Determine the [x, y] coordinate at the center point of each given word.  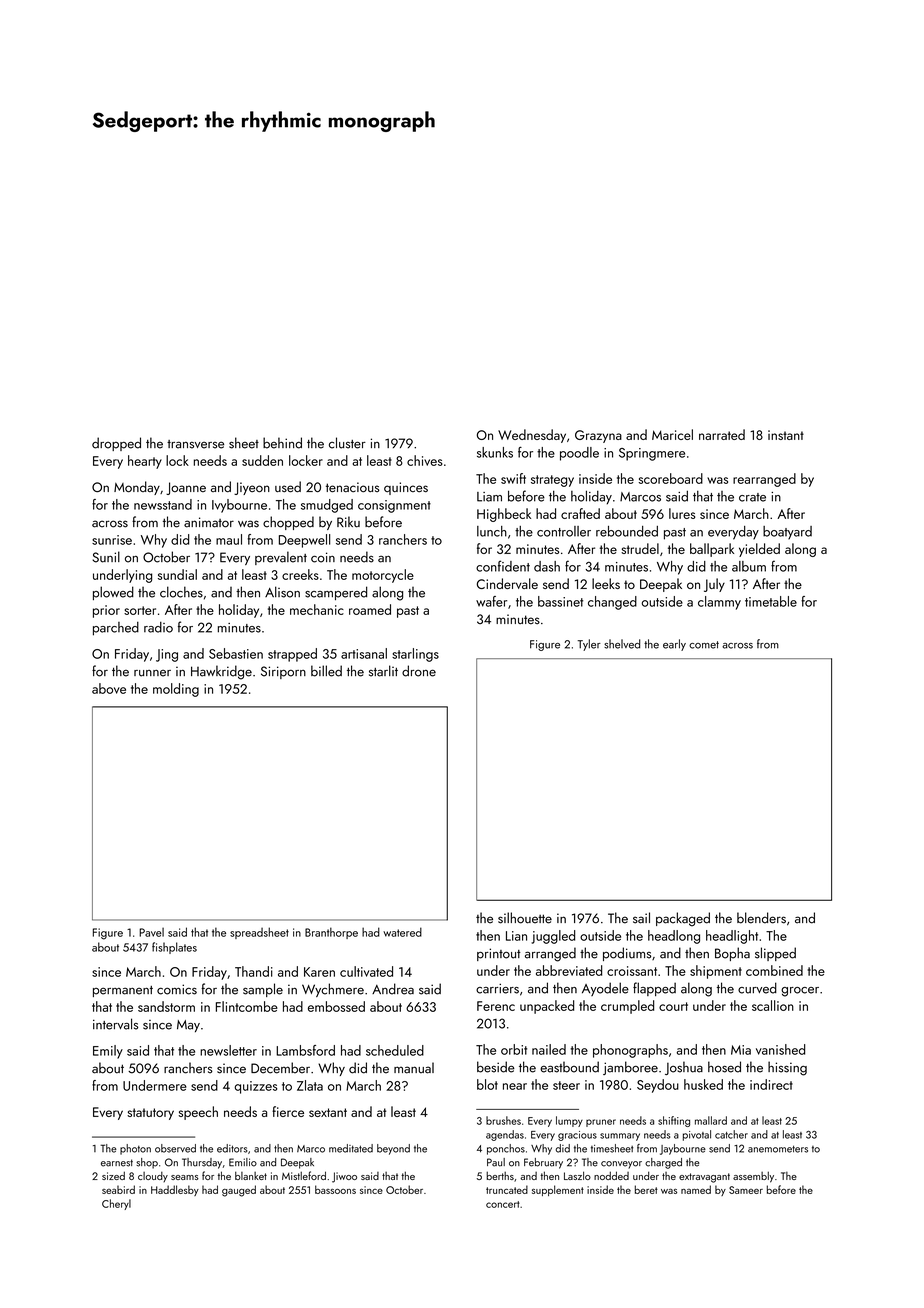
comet [704, 645]
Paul [496, 1162]
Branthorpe [331, 933]
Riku [348, 522]
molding [176, 690]
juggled [553, 937]
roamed [370, 609]
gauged [239, 1191]
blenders [761, 918]
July [714, 585]
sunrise [112, 540]
